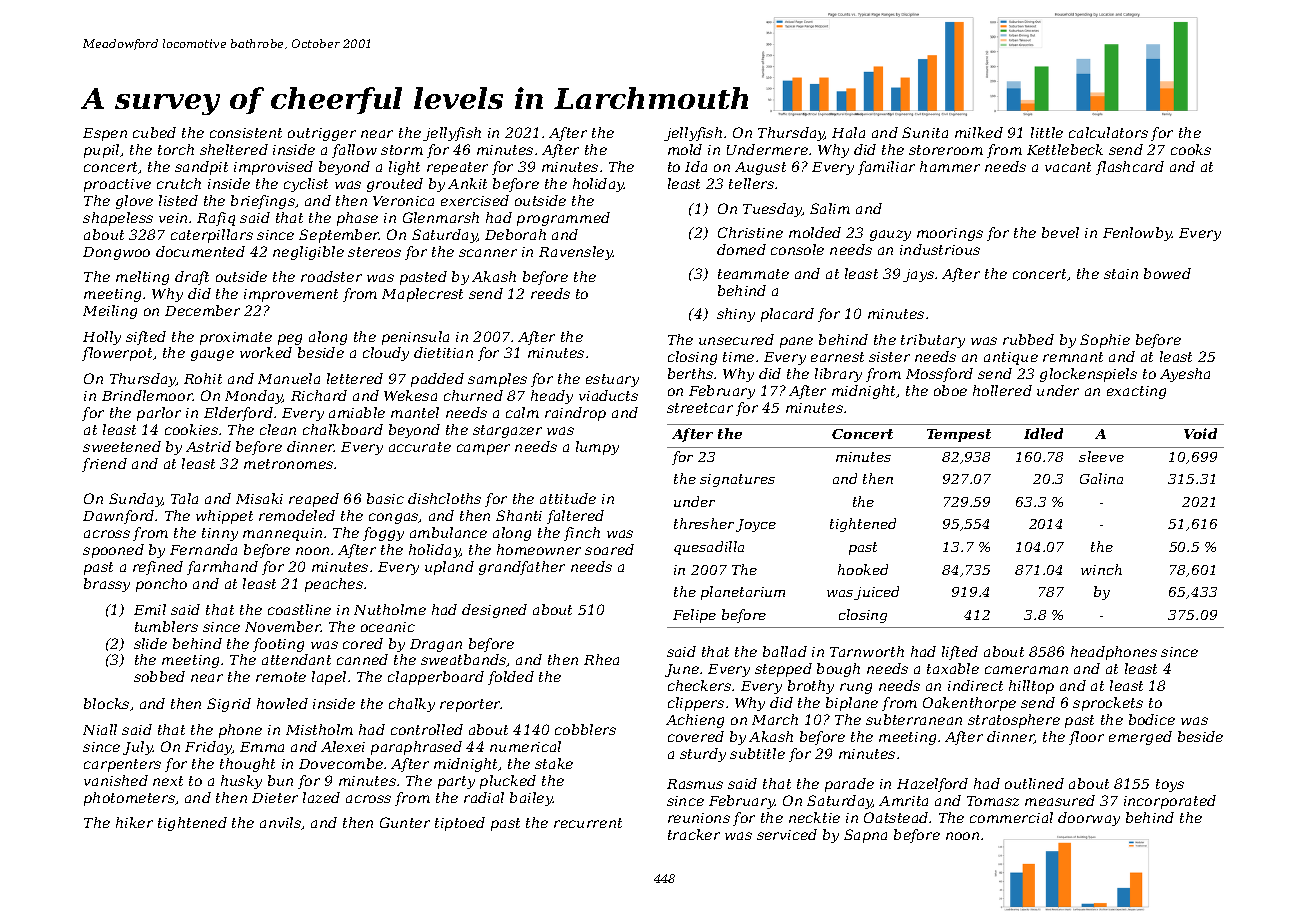 Image resolution: width=1308 pixels, height=924 pixels. I want to click on planetarium, so click(743, 593).
